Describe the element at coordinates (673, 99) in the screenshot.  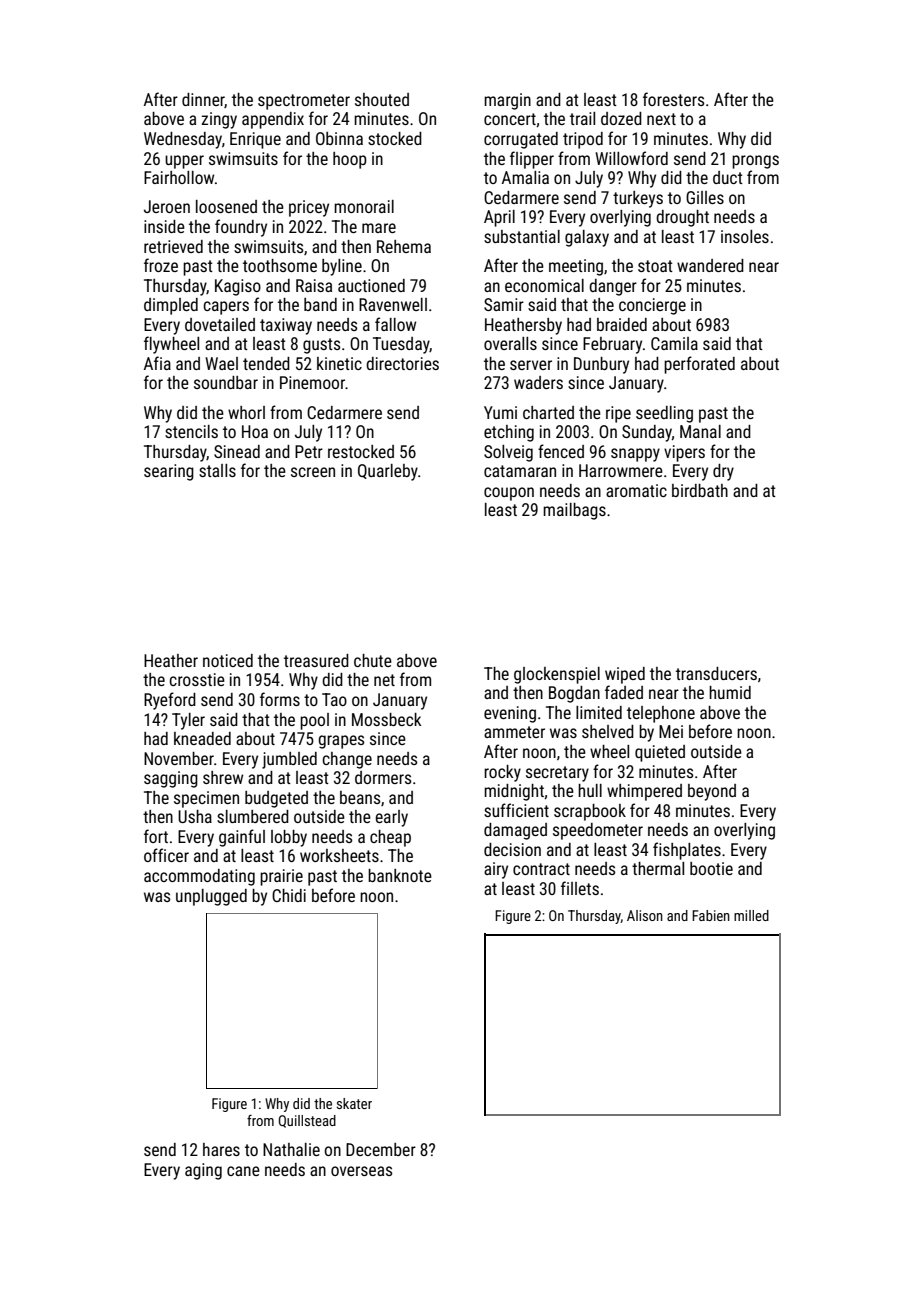
I see `foresters` at that location.
